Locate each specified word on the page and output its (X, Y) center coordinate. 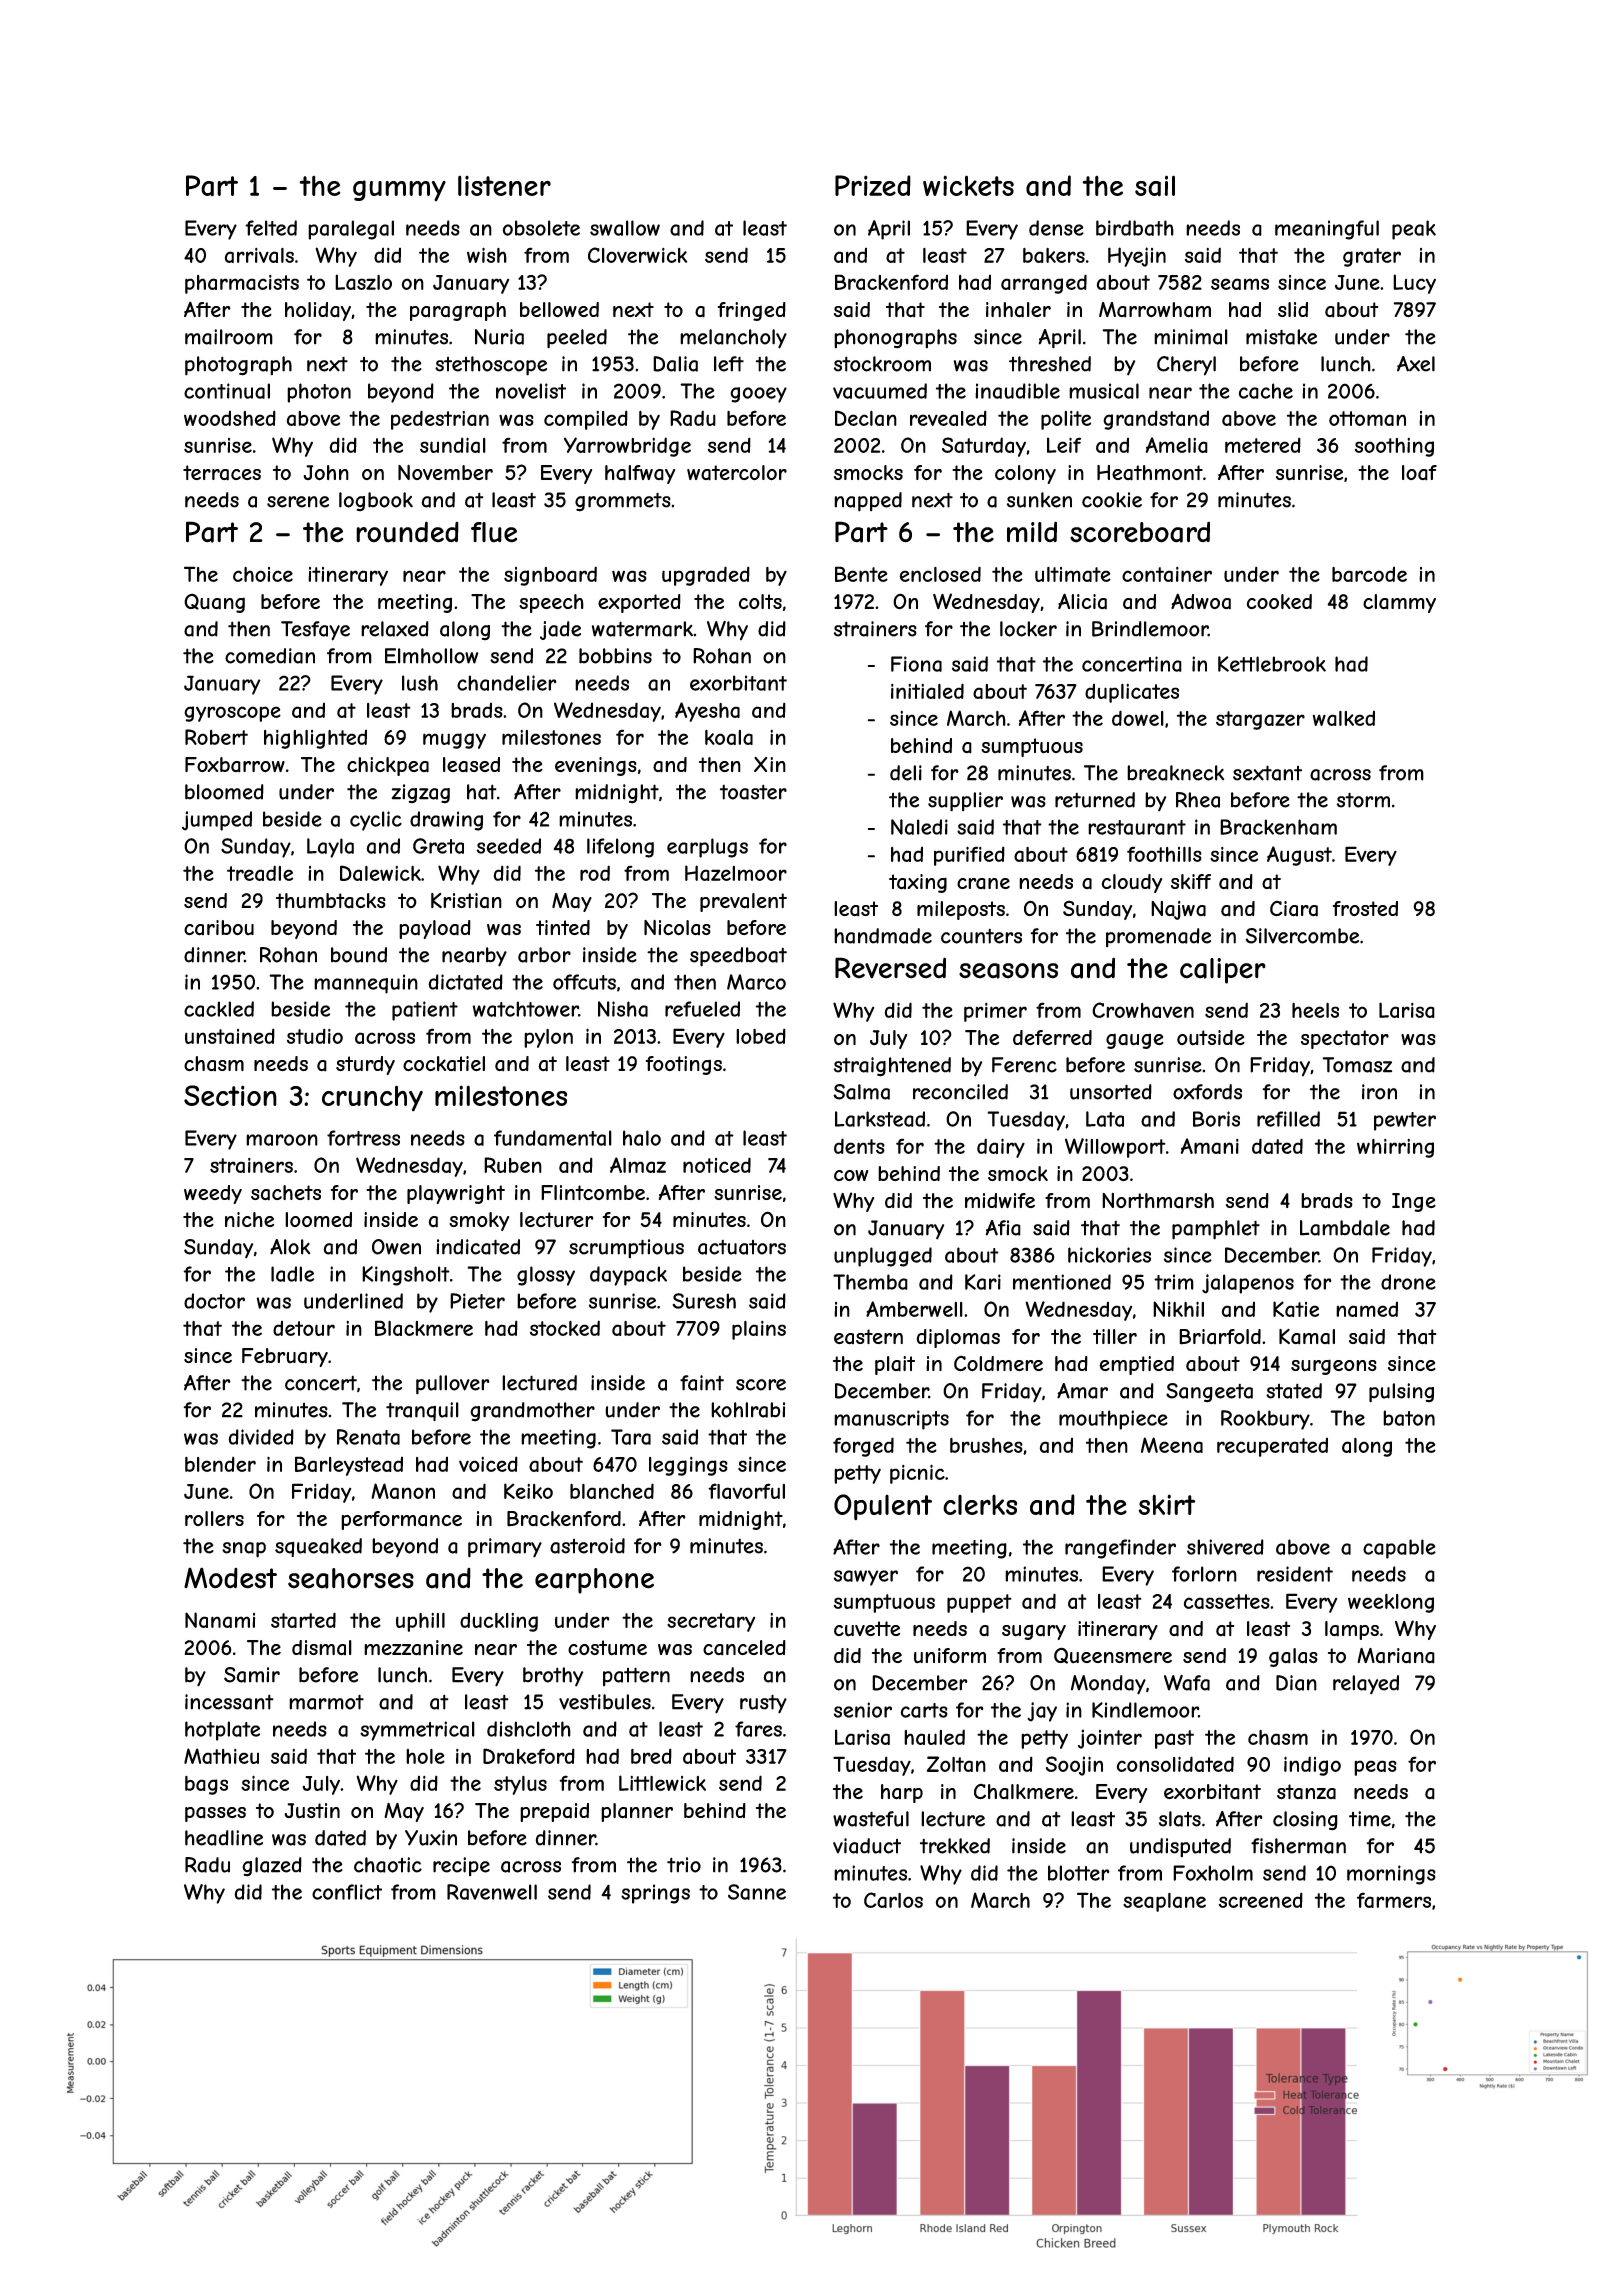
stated (1294, 1391)
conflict (347, 1892)
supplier (965, 802)
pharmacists (242, 284)
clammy (1399, 603)
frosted (1365, 908)
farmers (1394, 1900)
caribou (219, 928)
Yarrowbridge (627, 447)
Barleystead (349, 1466)
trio (684, 1865)
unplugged (883, 1257)
